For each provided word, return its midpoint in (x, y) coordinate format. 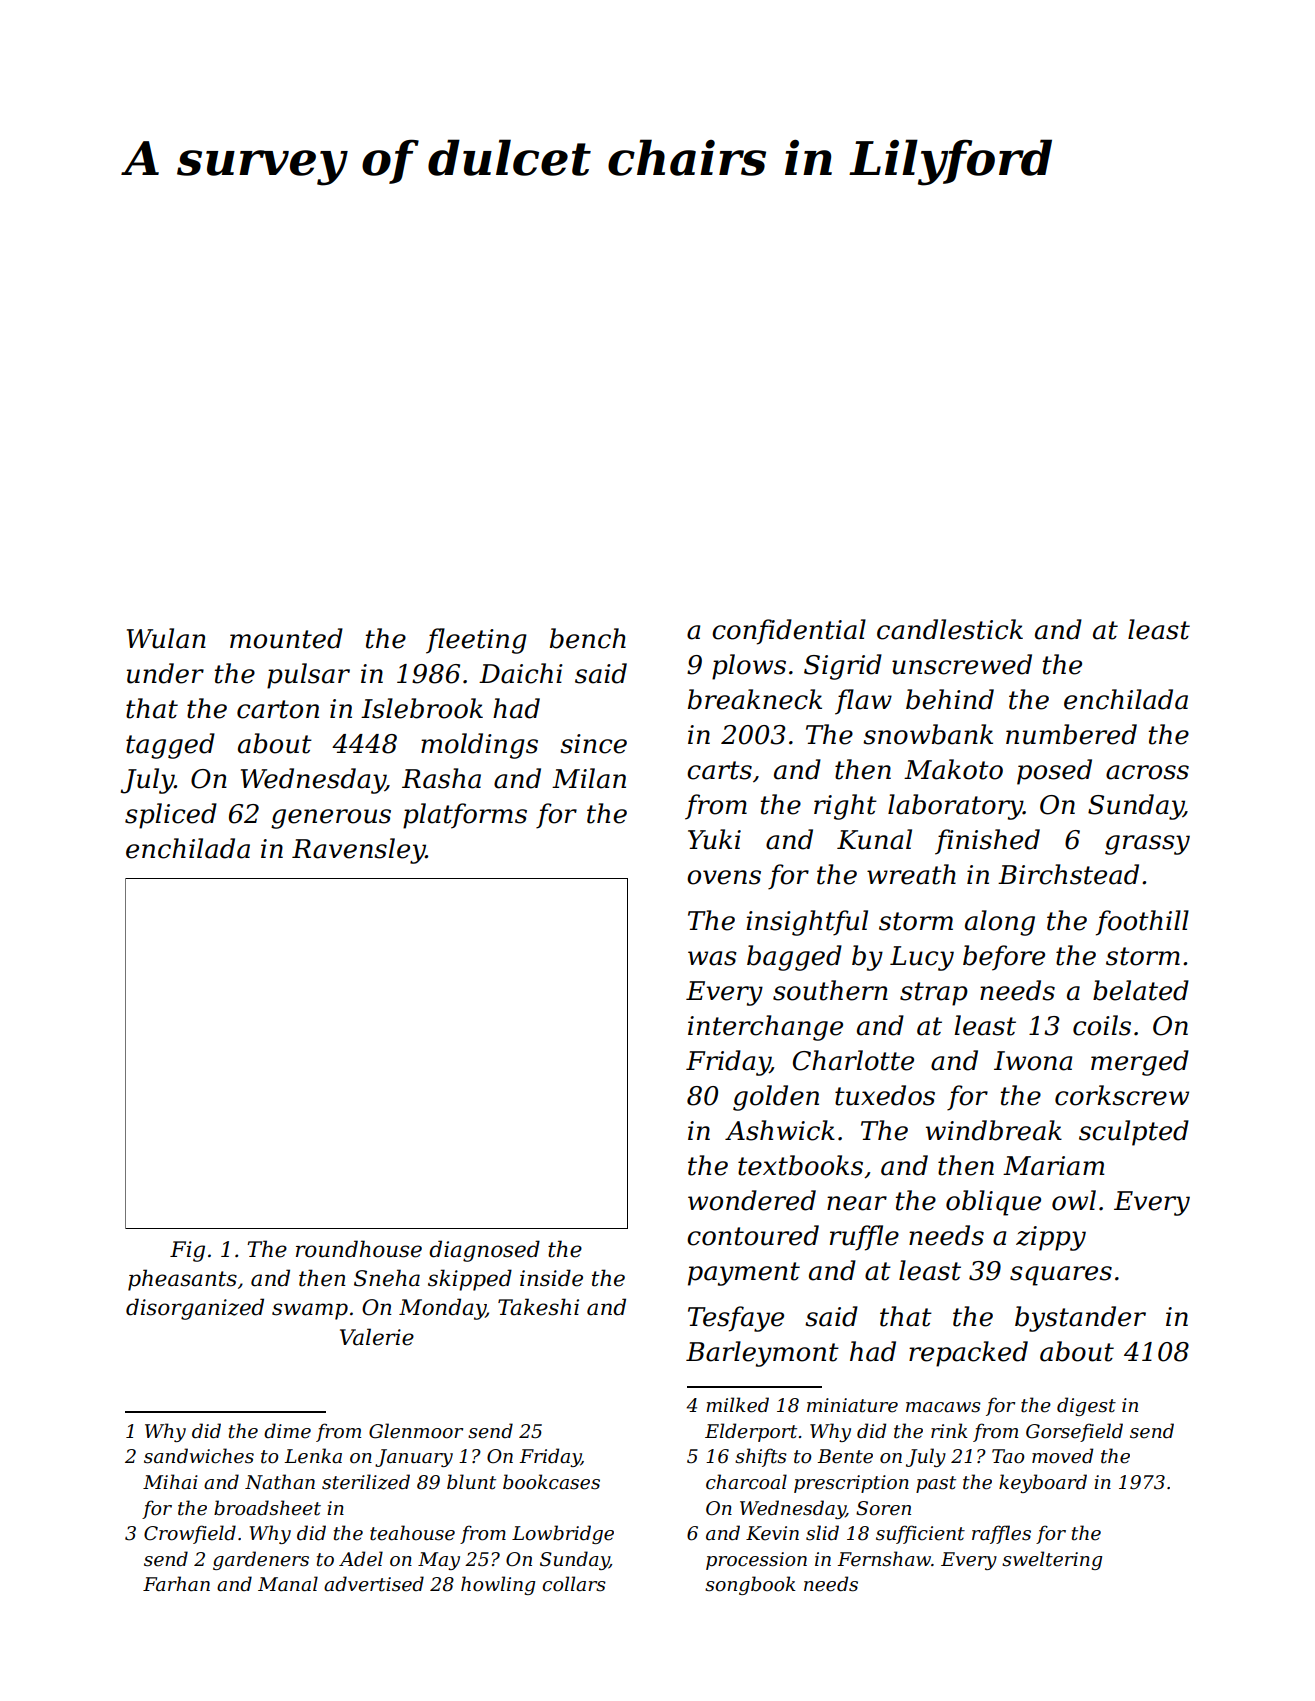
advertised (374, 1584)
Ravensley (359, 851)
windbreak (994, 1130)
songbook (750, 1585)
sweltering (1052, 1560)
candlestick (950, 629)
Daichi (521, 673)
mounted (286, 638)
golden (776, 1098)
